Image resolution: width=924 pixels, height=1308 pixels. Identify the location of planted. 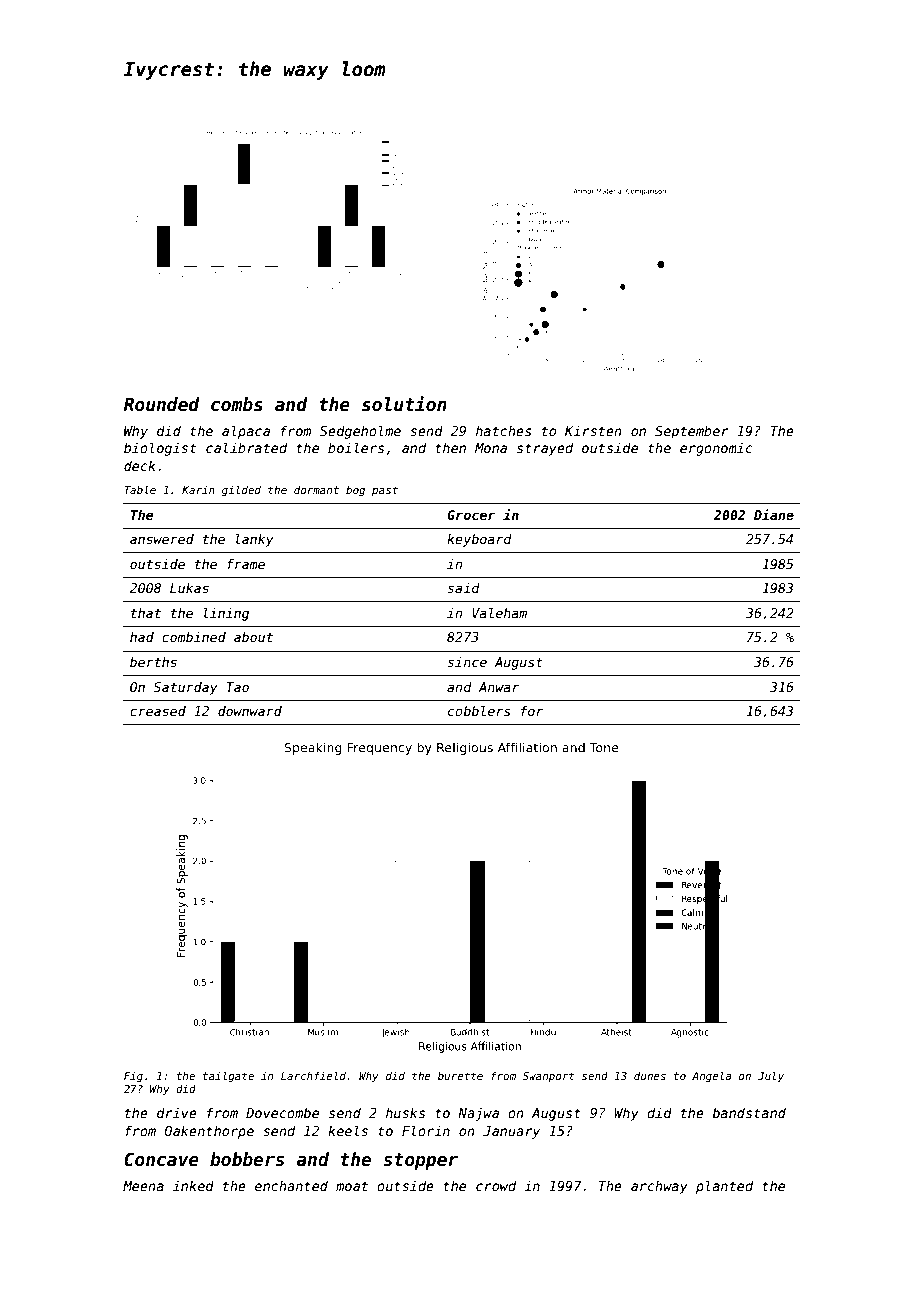
(724, 1187).
